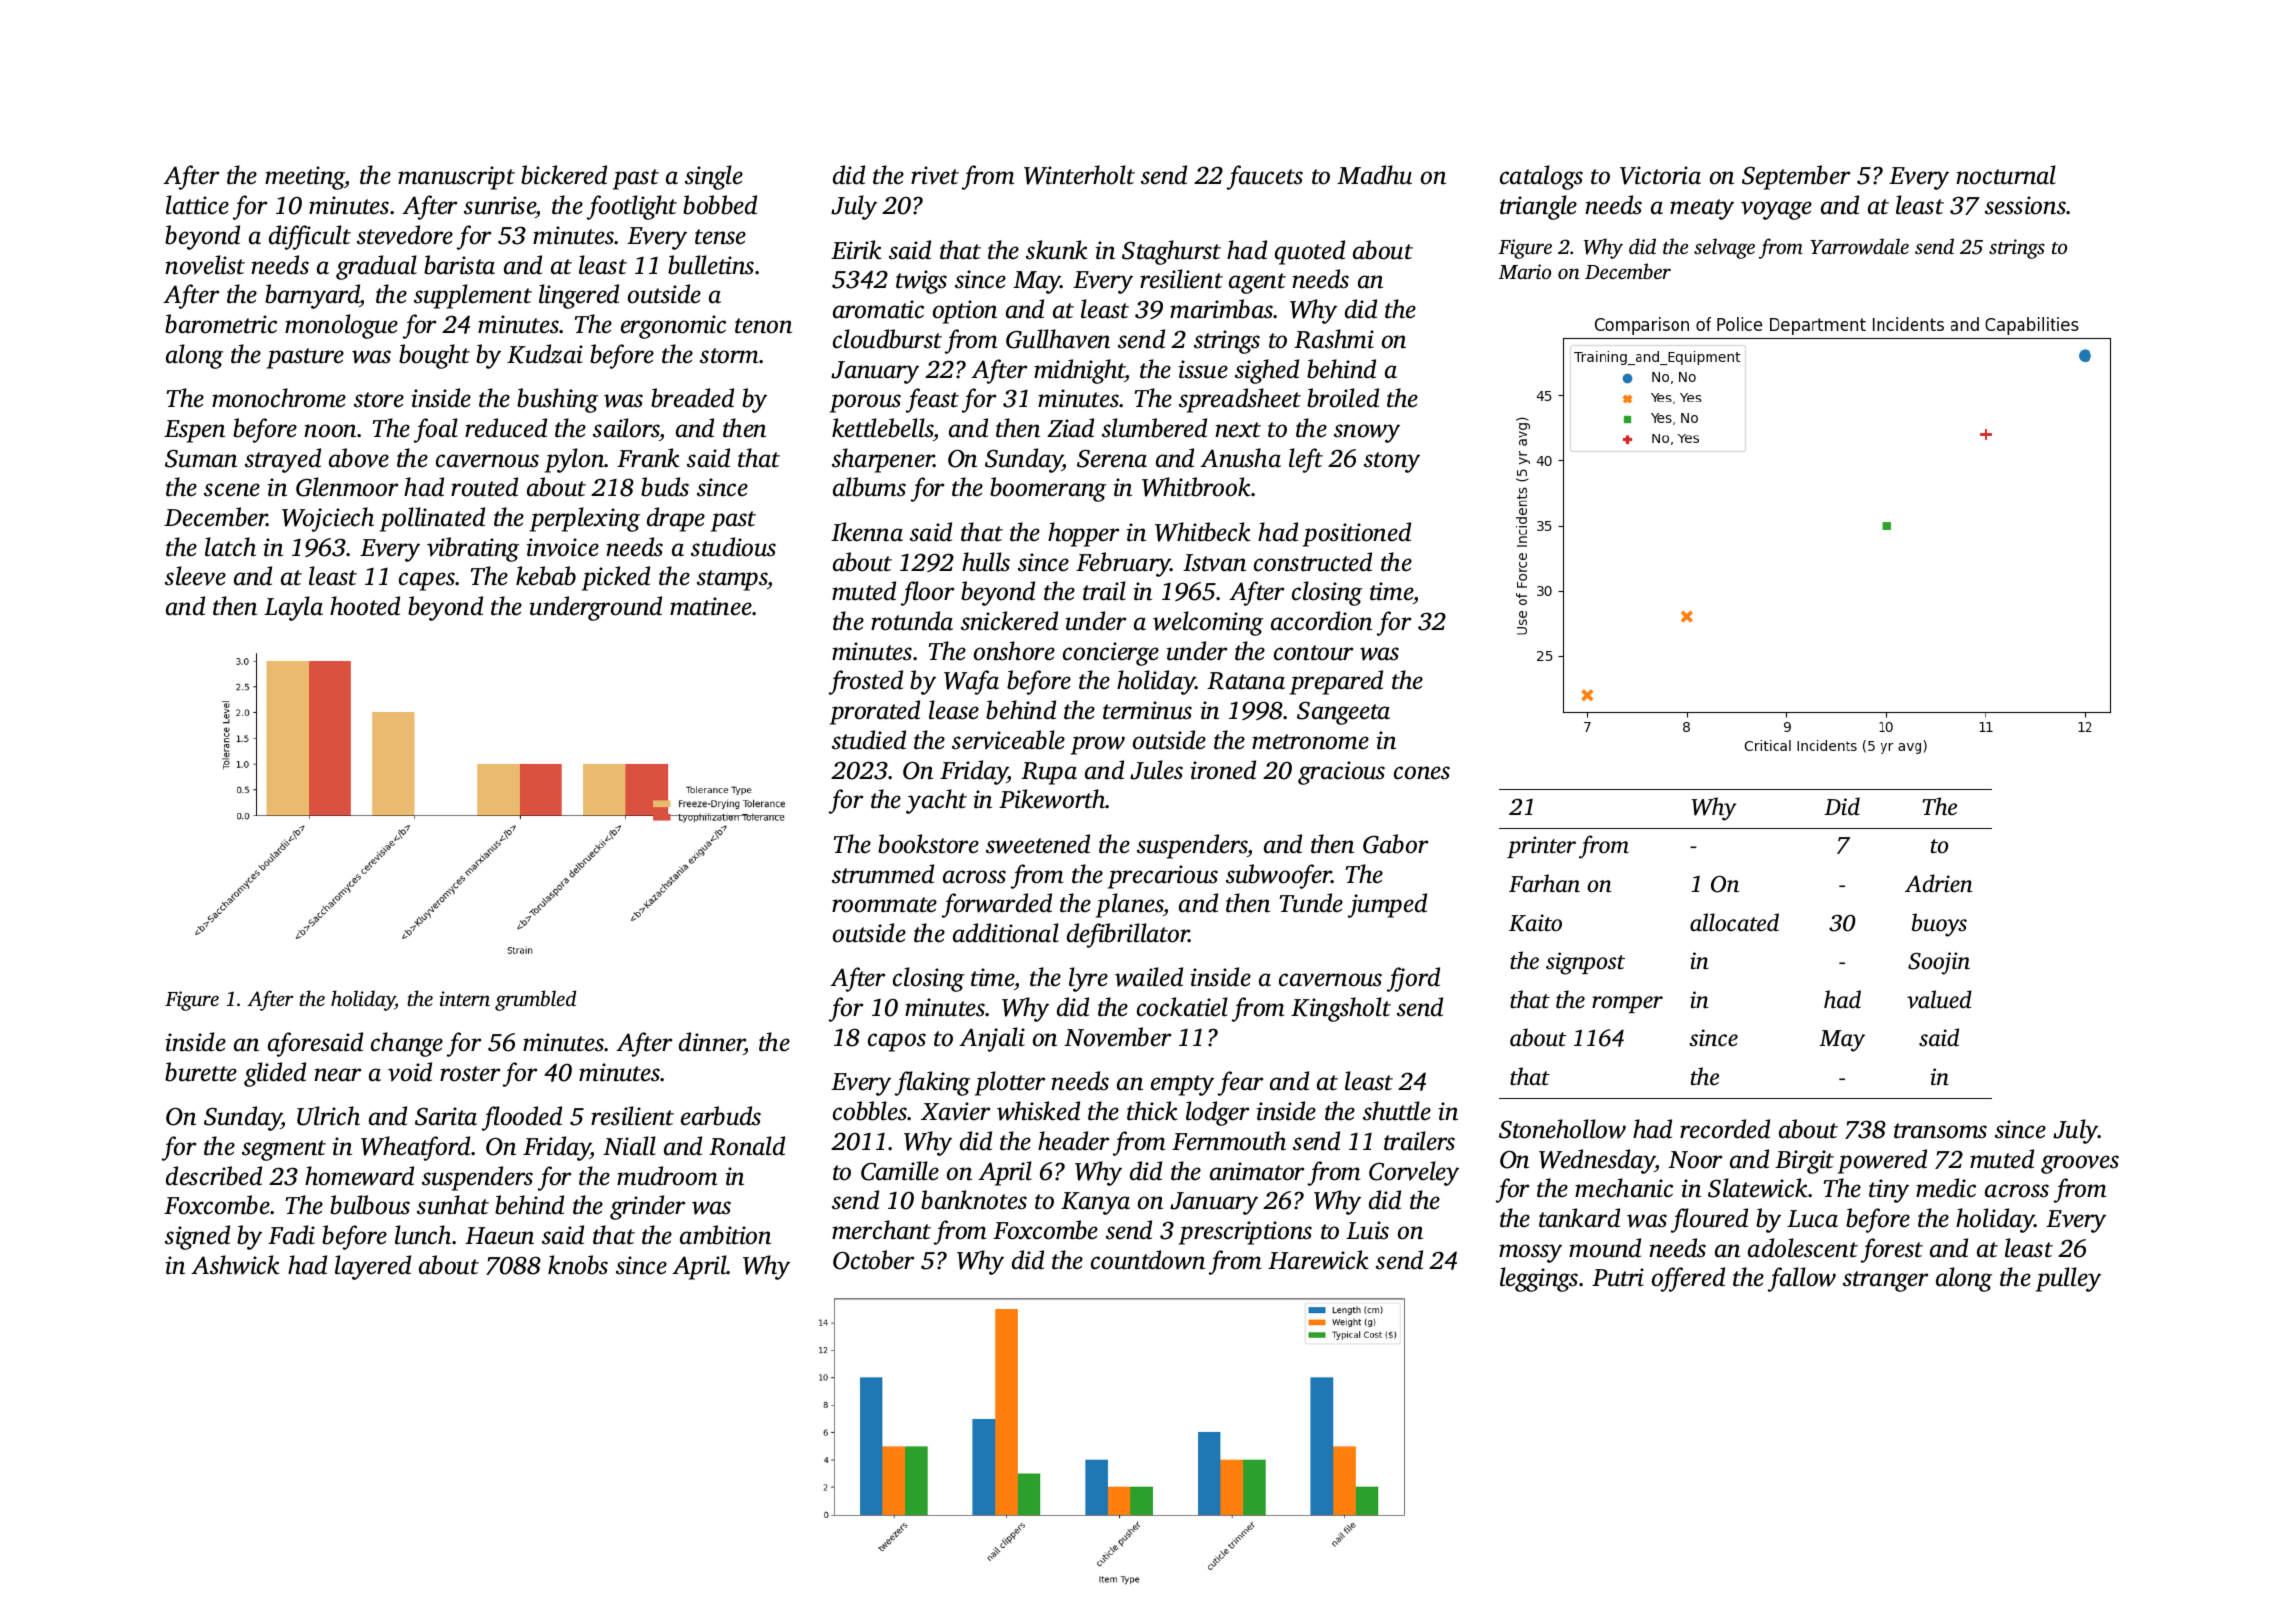 This screenshot has height=1620, width=2292. I want to click on Winterholt, so click(1079, 175).
